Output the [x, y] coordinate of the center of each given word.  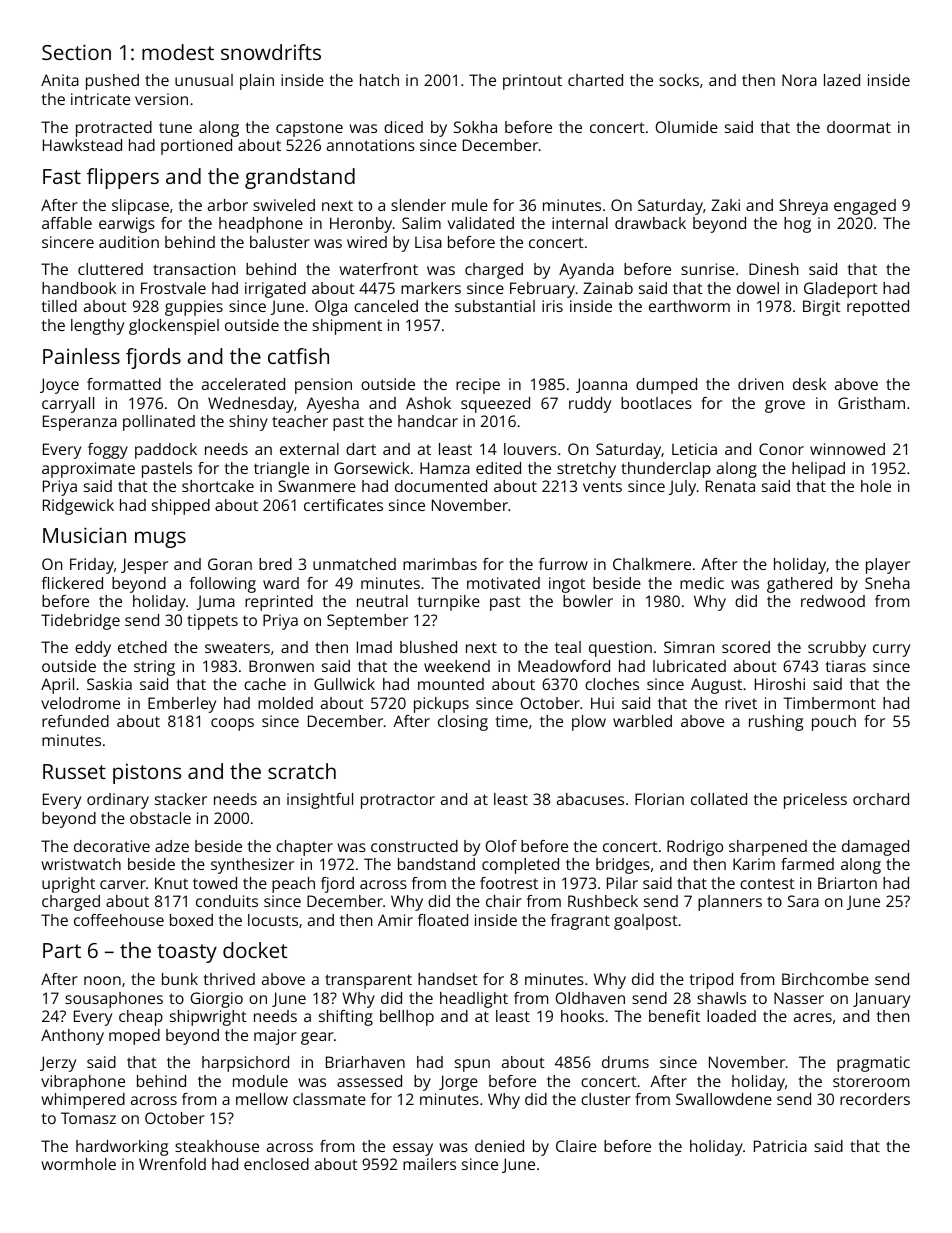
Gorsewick [372, 468]
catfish [298, 356]
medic [702, 583]
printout [532, 82]
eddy [93, 649]
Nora [799, 80]
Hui [602, 703]
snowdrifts [271, 52]
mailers [429, 1164]
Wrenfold [172, 1164]
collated [719, 799]
